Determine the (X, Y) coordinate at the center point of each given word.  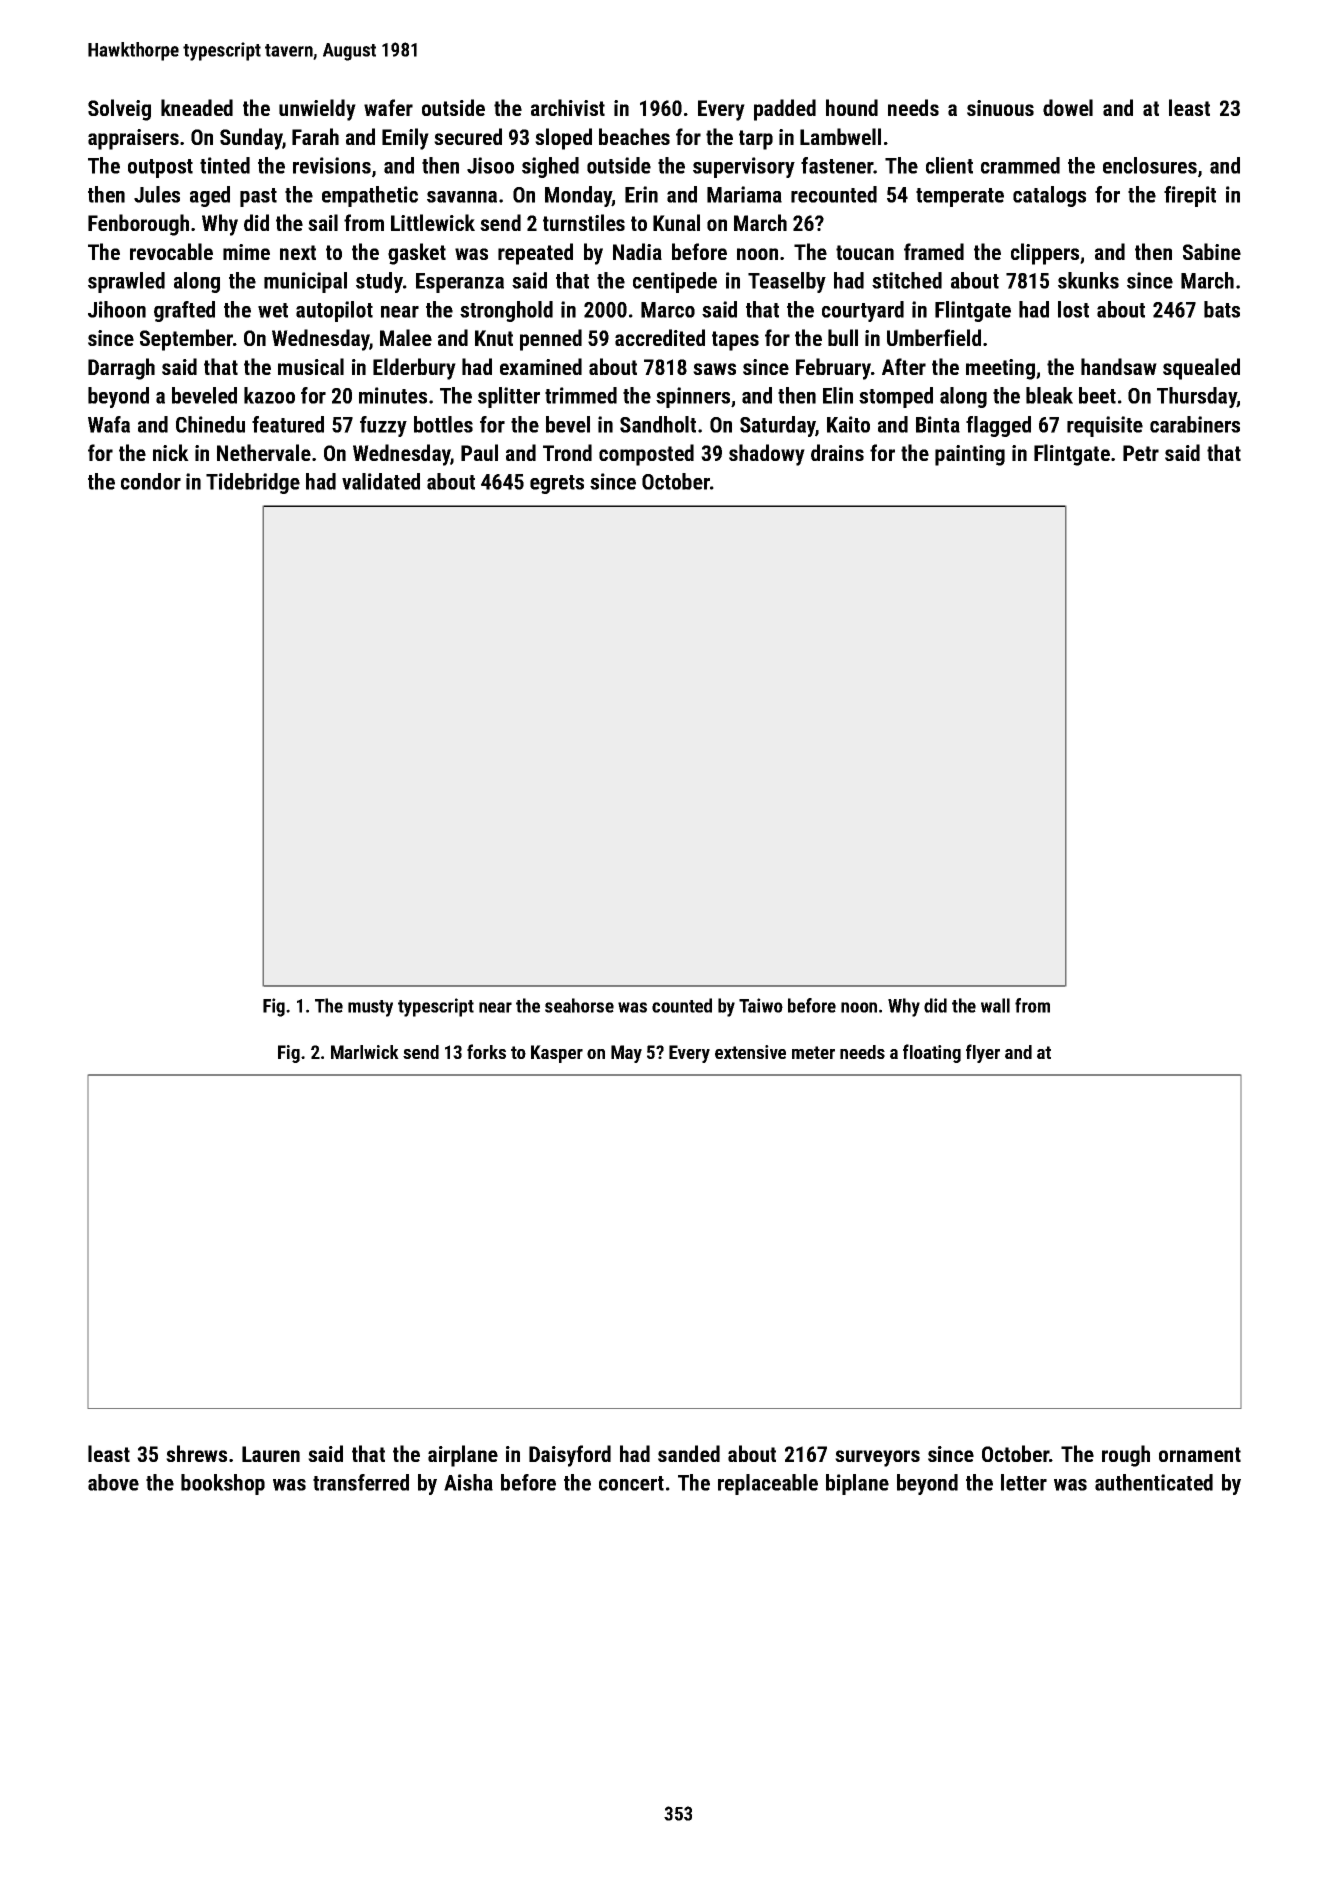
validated (381, 481)
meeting (1000, 369)
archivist (568, 107)
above (113, 1482)
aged (210, 196)
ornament (1200, 1454)
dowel (1068, 107)
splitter (509, 397)
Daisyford (570, 1456)
